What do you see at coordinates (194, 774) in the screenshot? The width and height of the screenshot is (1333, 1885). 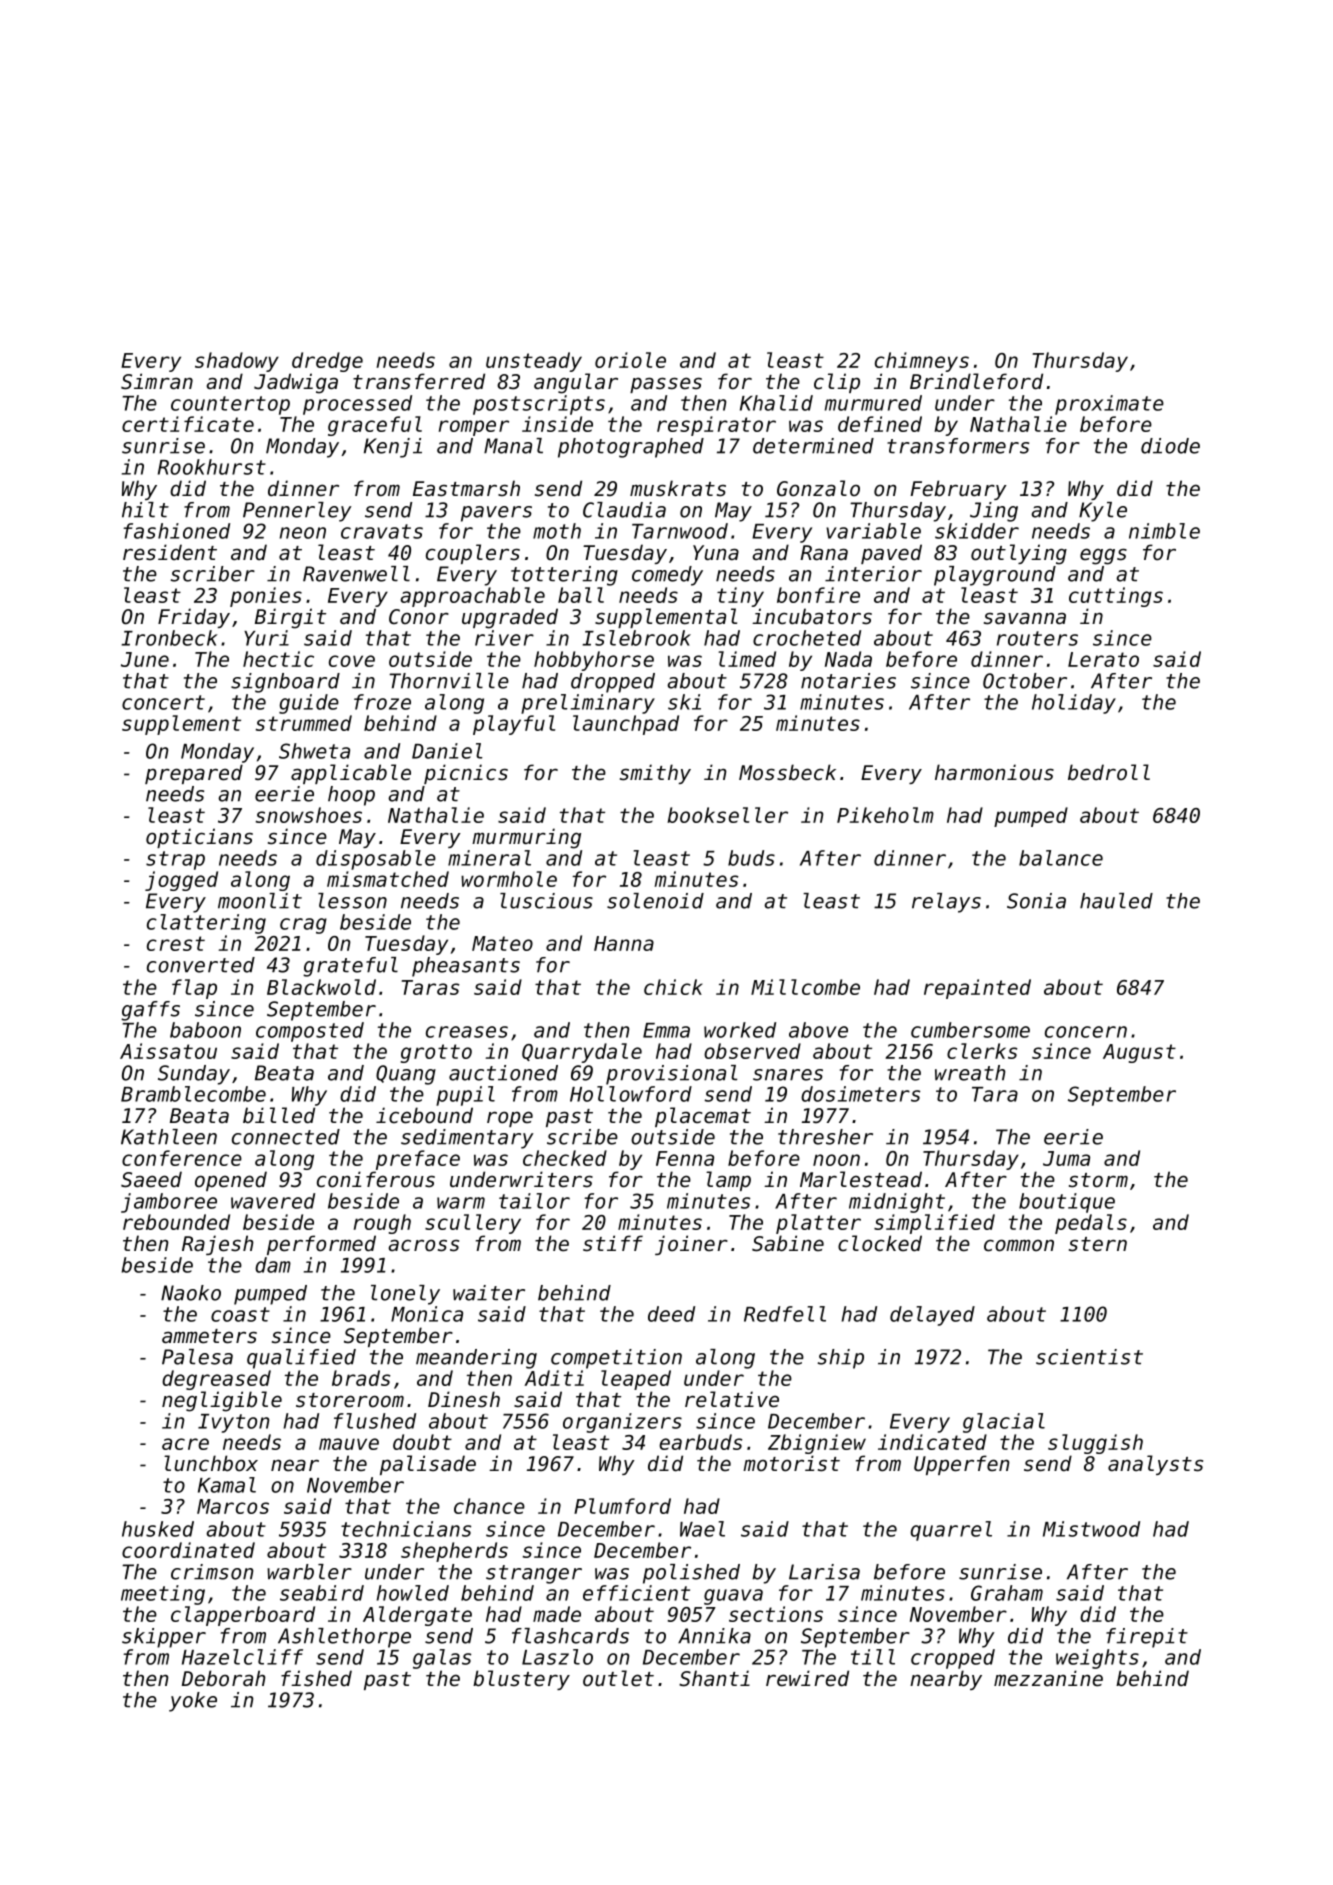 I see `prepared` at bounding box center [194, 774].
